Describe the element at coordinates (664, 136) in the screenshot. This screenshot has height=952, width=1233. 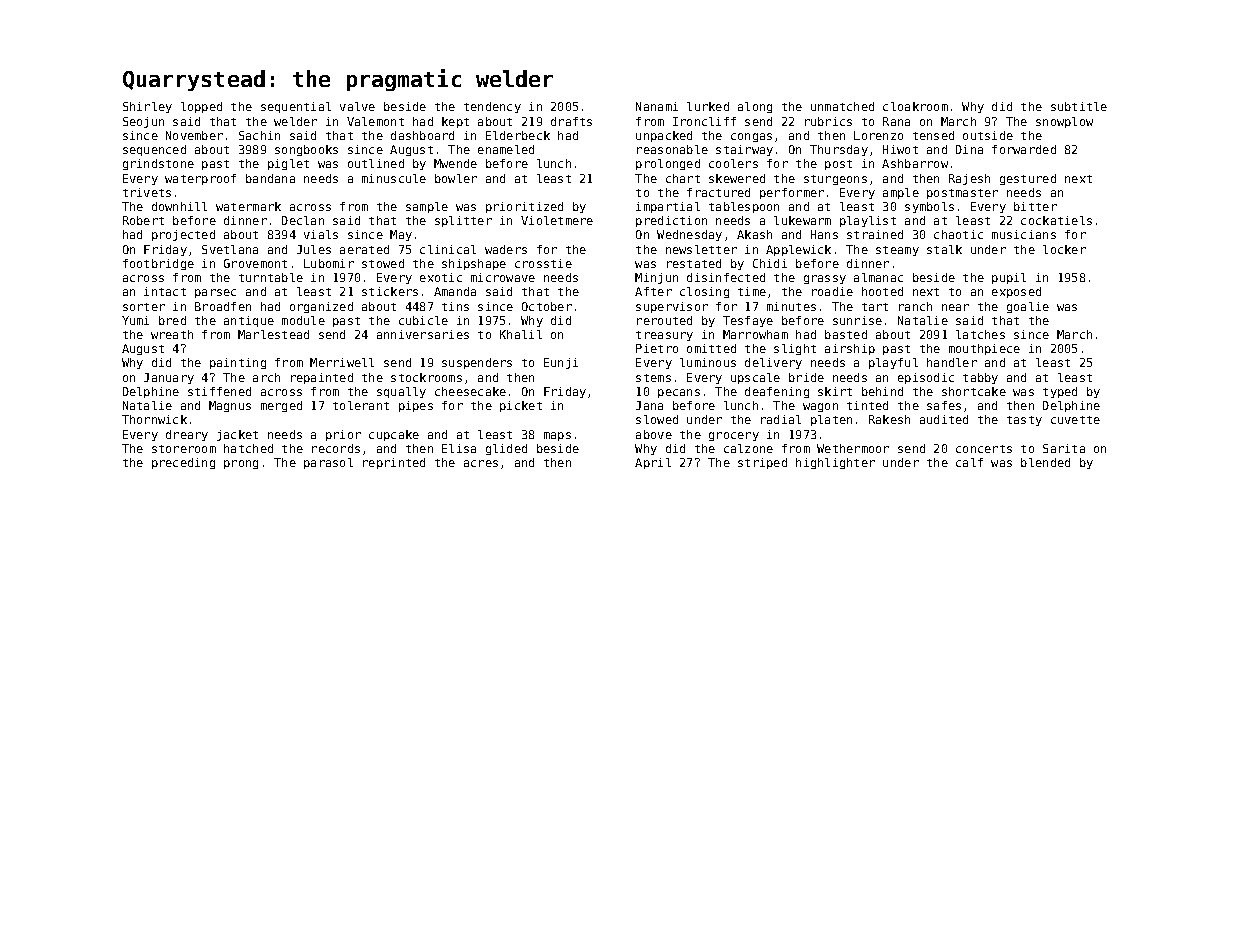
I see `unpacked` at that location.
